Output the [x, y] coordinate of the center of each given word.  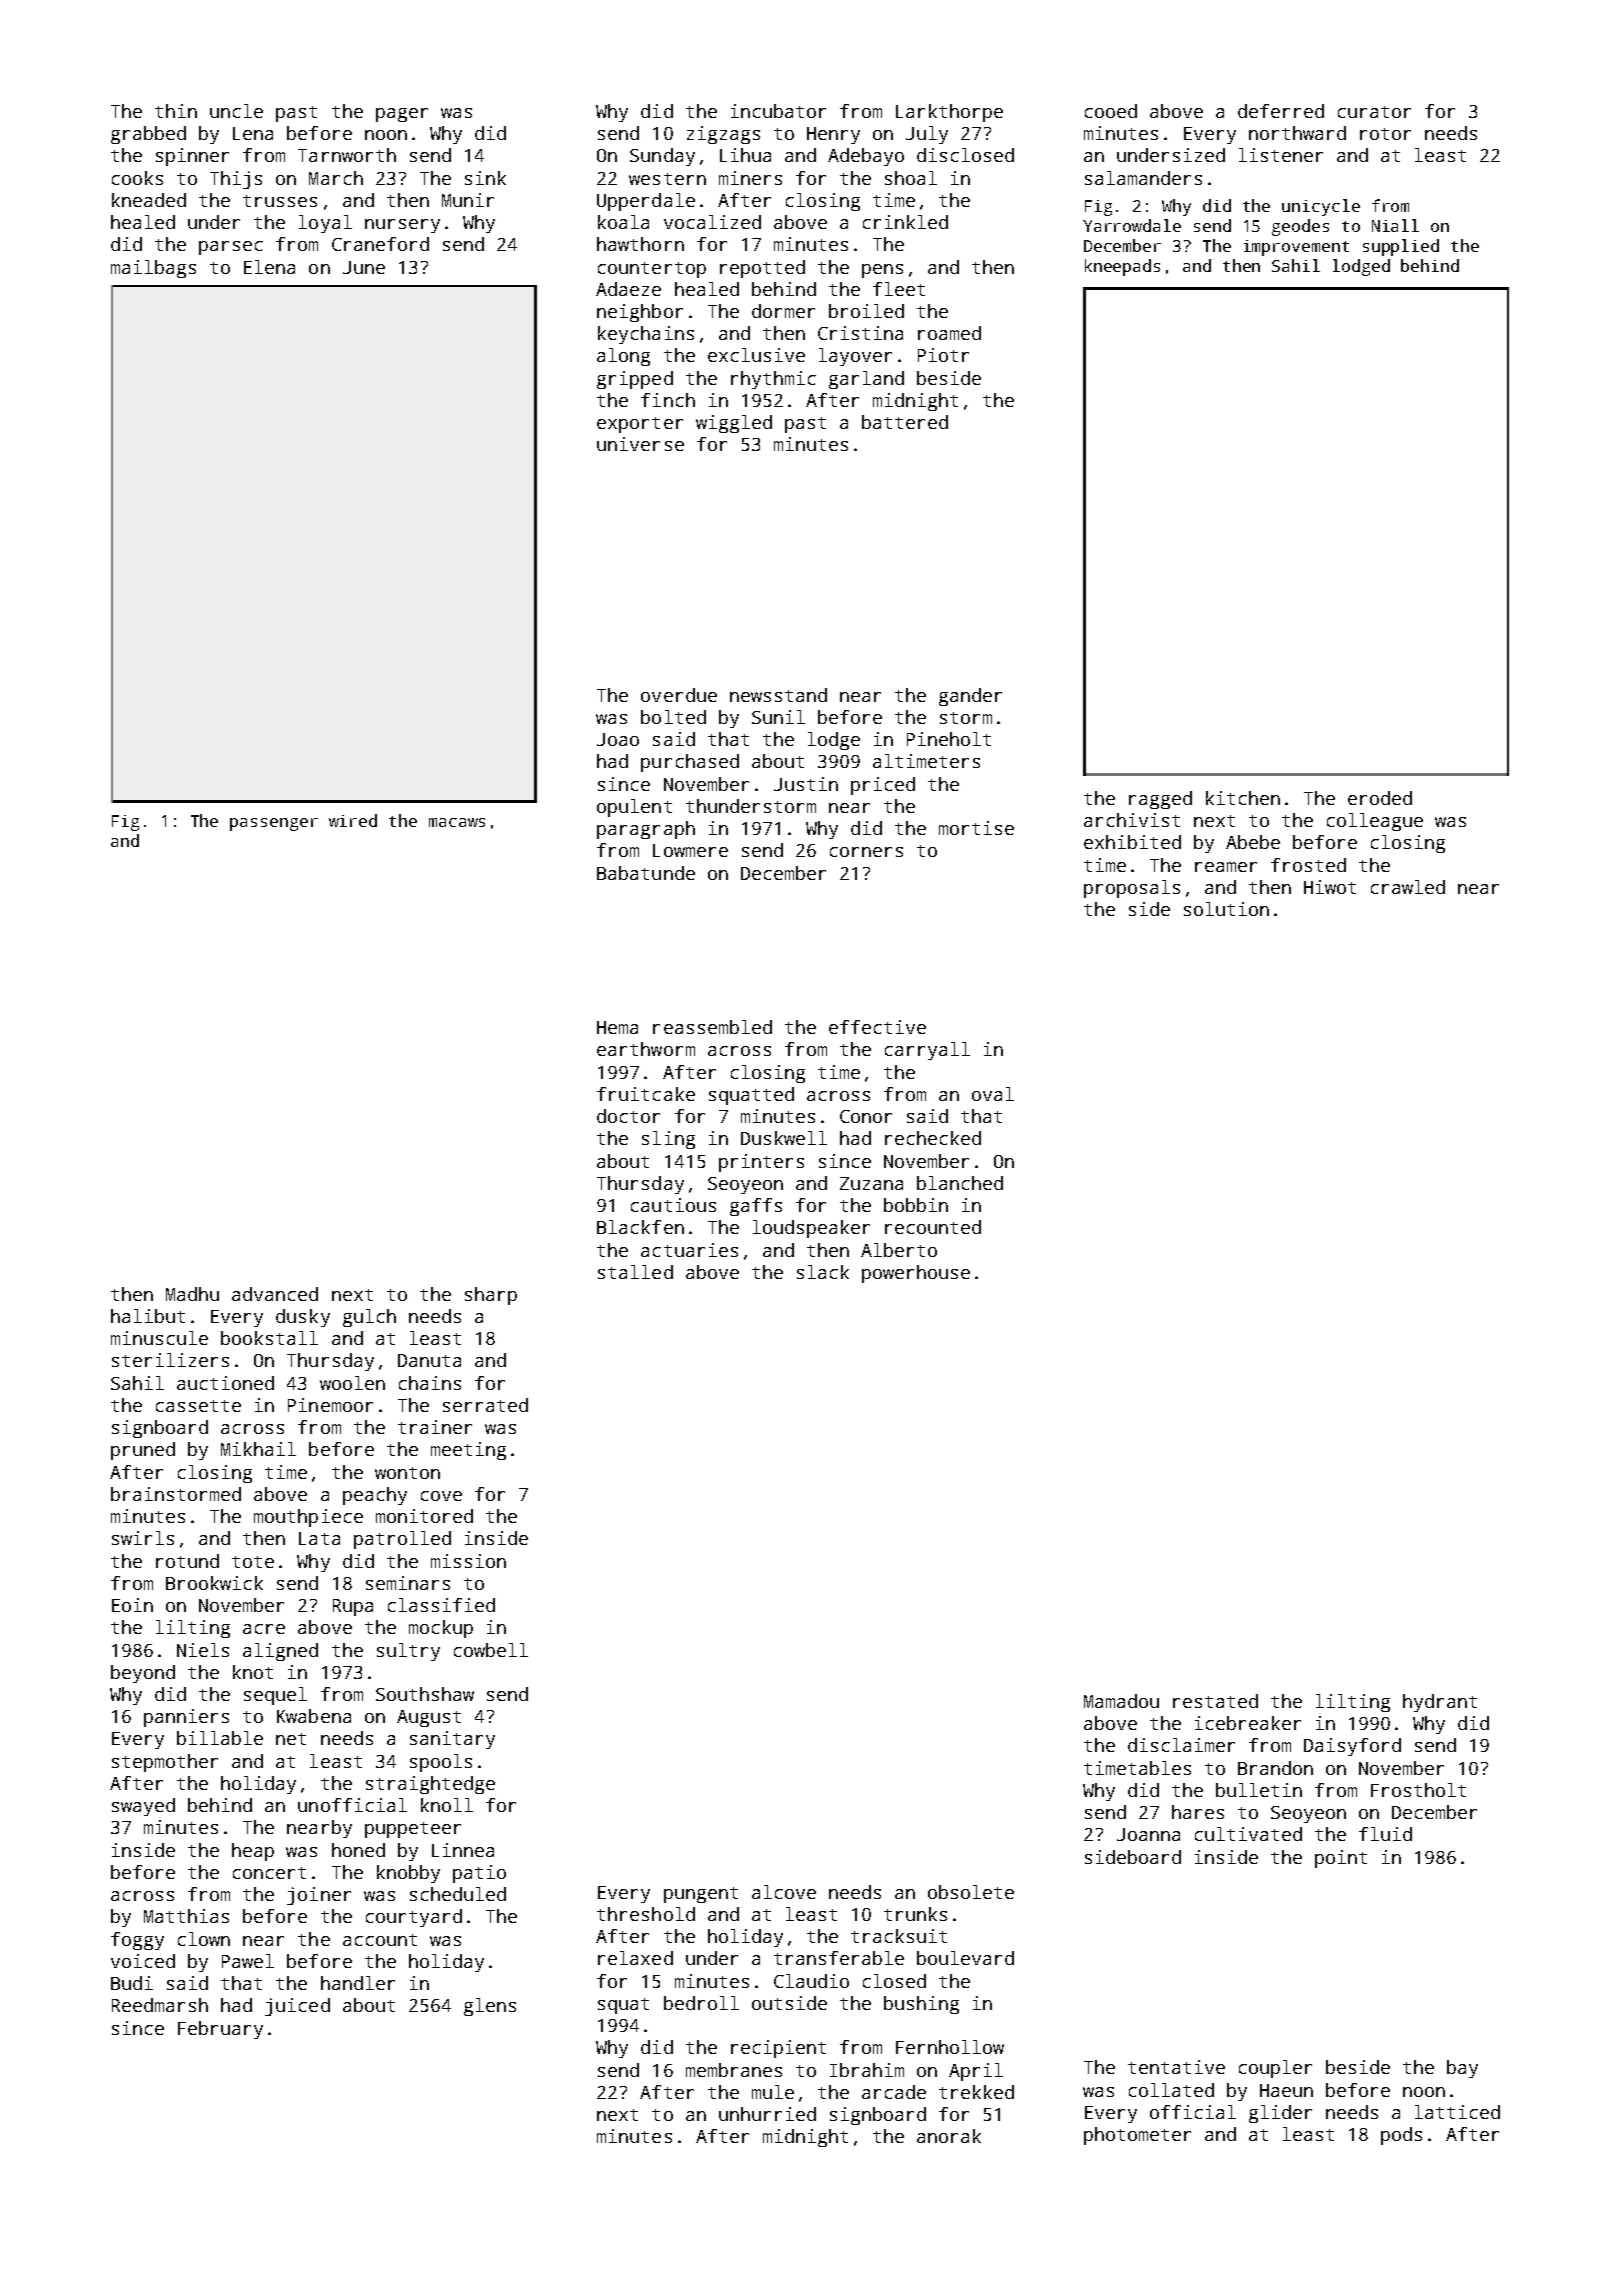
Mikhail [258, 1449]
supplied [1401, 247]
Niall [1395, 225]
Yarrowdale [1132, 225]
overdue [679, 695]
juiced [297, 2007]
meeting [468, 1451]
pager [402, 115]
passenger [274, 824]
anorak [949, 2136]
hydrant [1440, 1703]
